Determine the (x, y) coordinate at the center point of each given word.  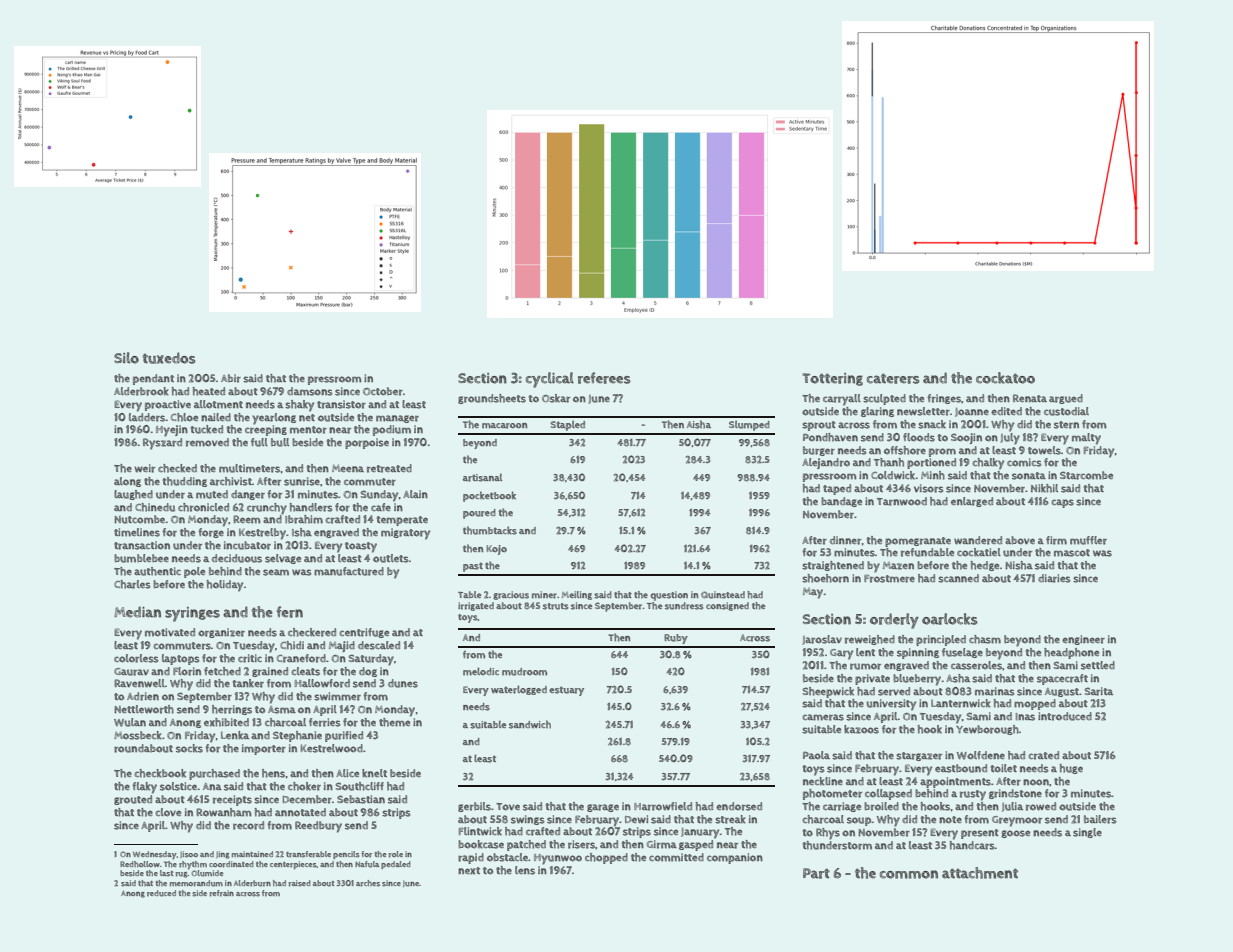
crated (1043, 755)
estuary (566, 691)
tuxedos (169, 358)
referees (604, 378)
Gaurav (131, 672)
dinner (845, 540)
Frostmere (889, 579)
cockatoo (1005, 378)
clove (168, 812)
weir (145, 468)
